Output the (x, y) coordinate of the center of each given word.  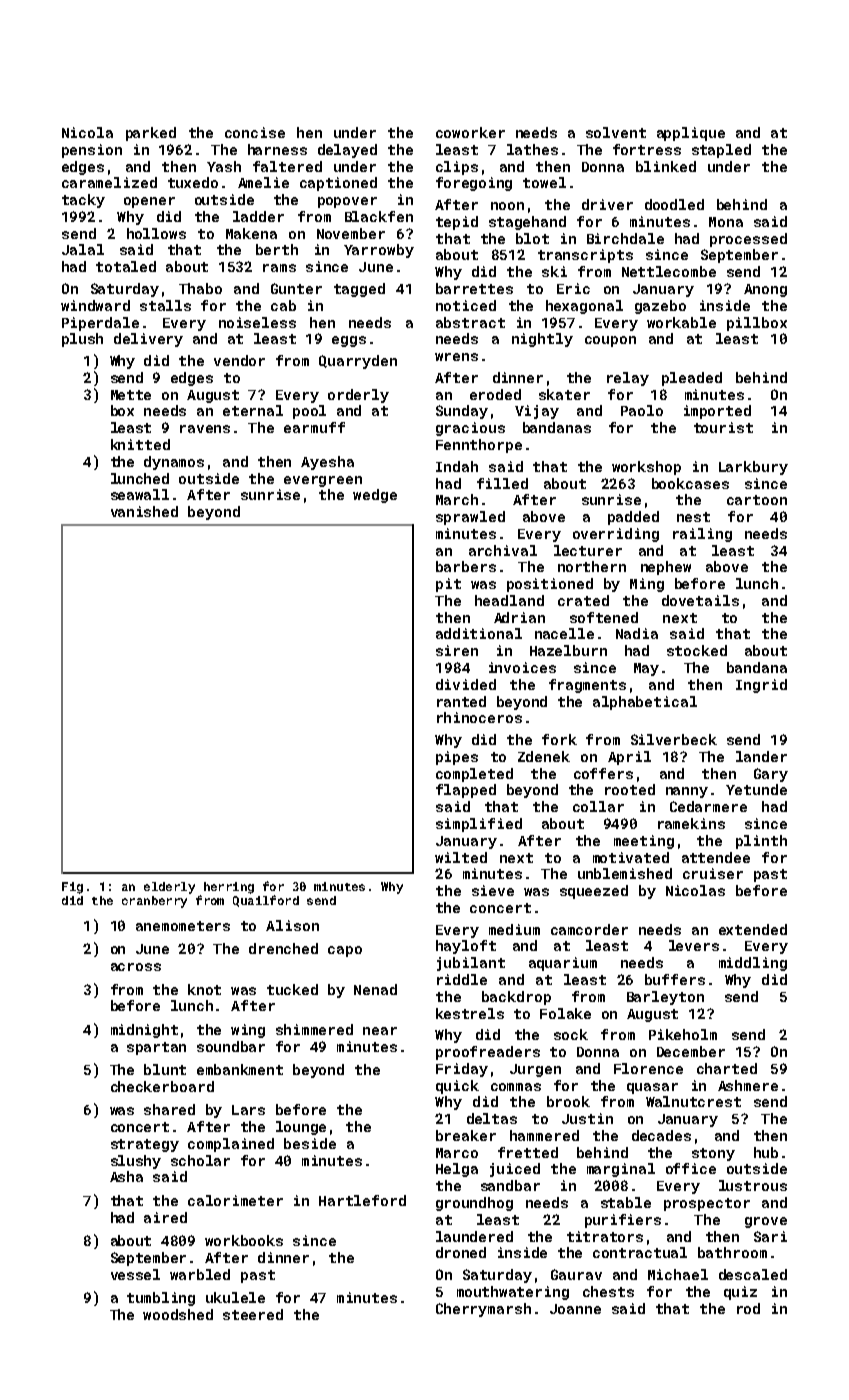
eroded (495, 394)
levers (694, 945)
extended (753, 929)
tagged (359, 290)
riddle (462, 979)
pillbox (757, 324)
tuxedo (193, 182)
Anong (765, 290)
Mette (131, 395)
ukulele (235, 1297)
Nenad (375, 989)
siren (457, 650)
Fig (72, 888)
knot (204, 989)
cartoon (757, 500)
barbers (466, 566)
